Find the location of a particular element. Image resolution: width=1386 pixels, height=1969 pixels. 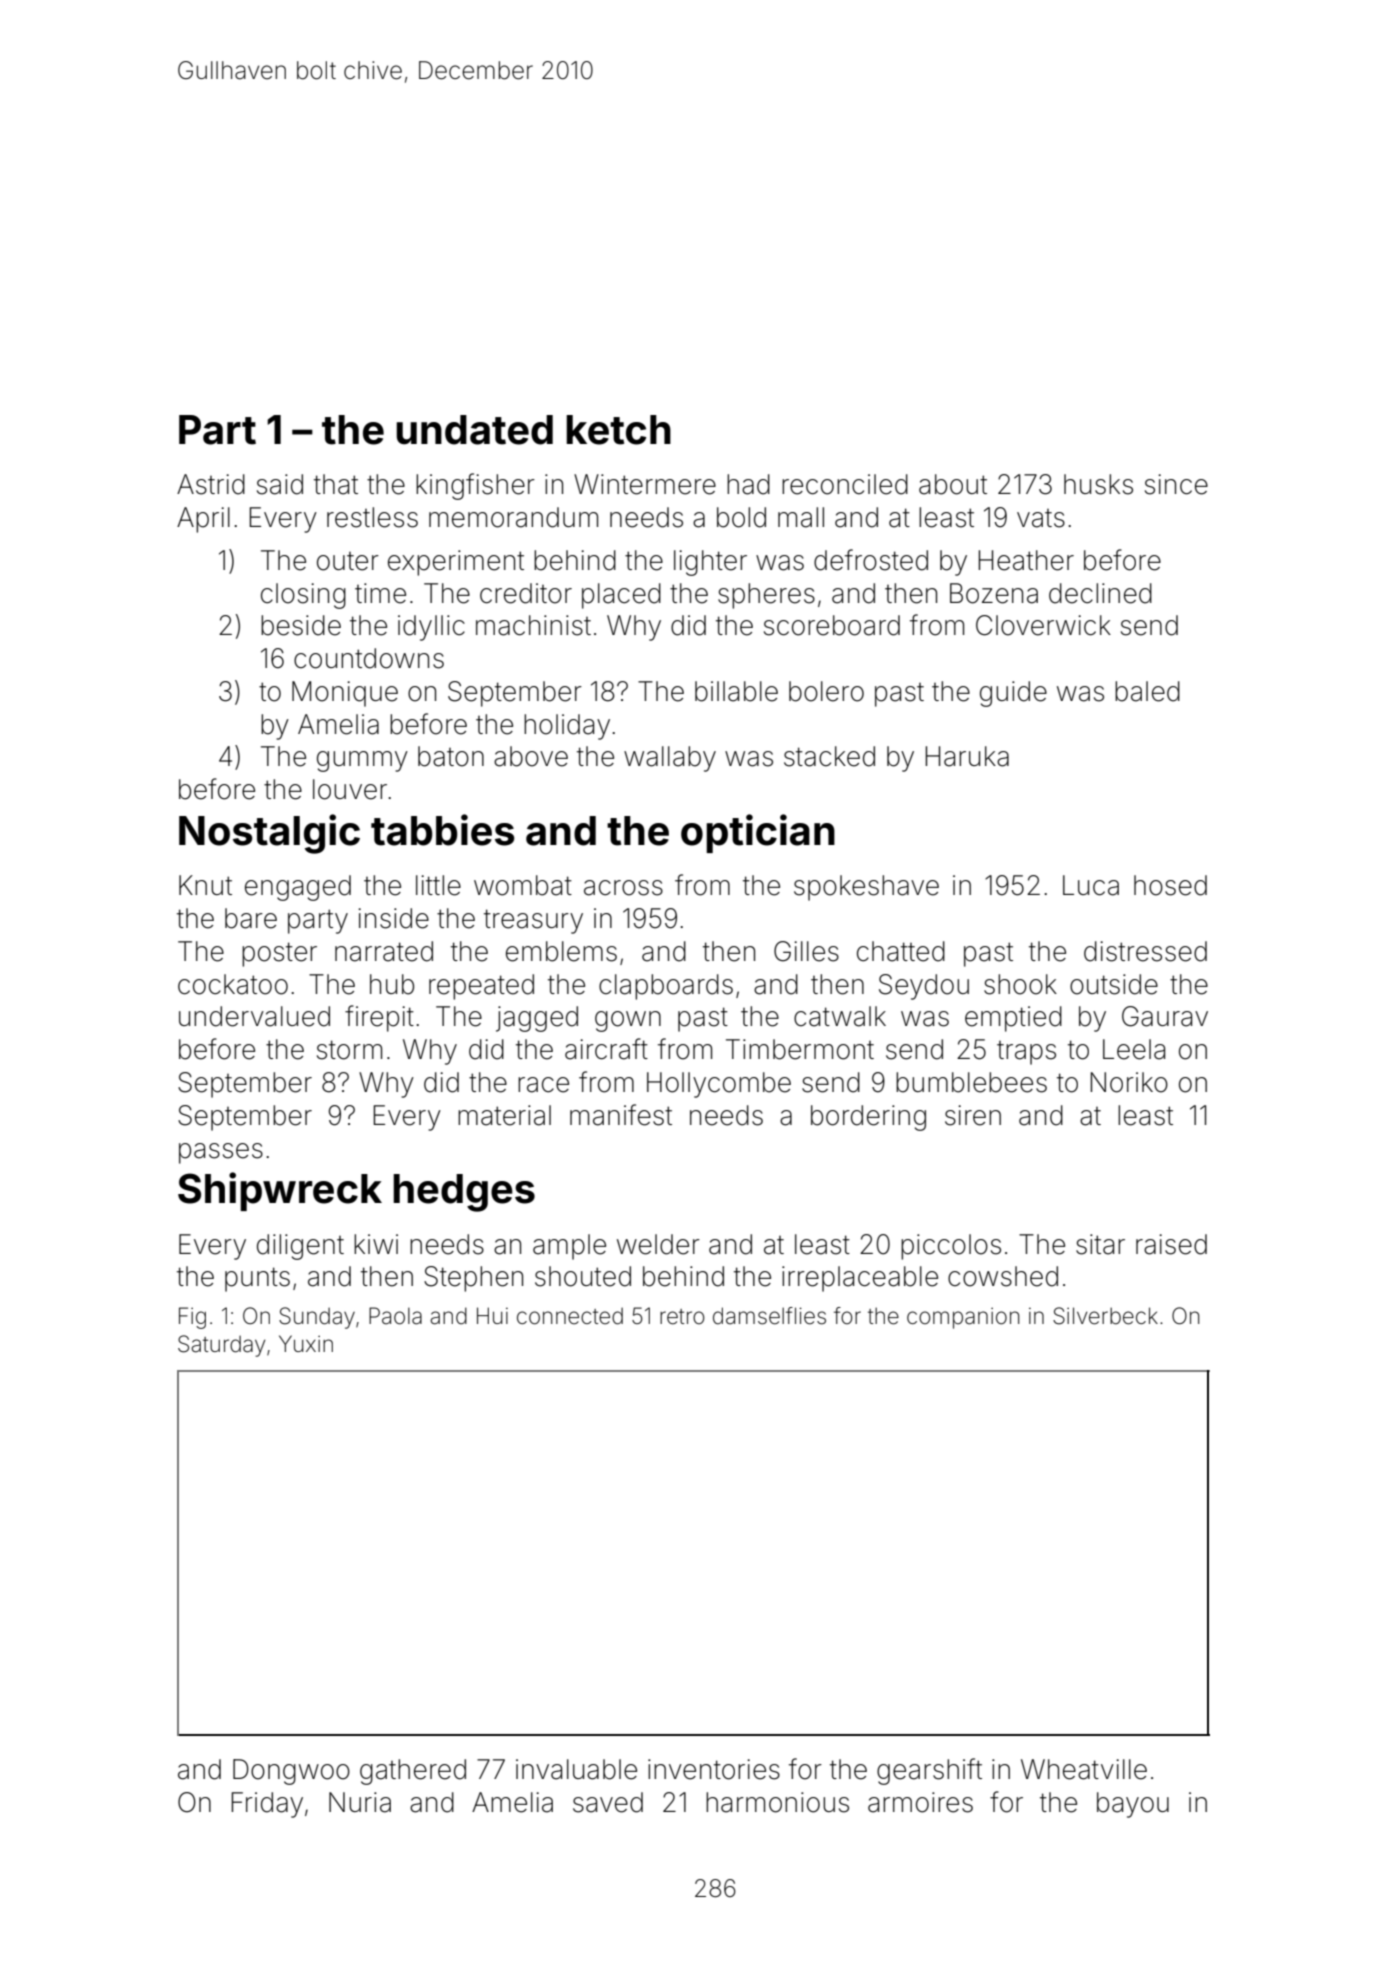

Hollycombe is located at coordinates (719, 1085).
